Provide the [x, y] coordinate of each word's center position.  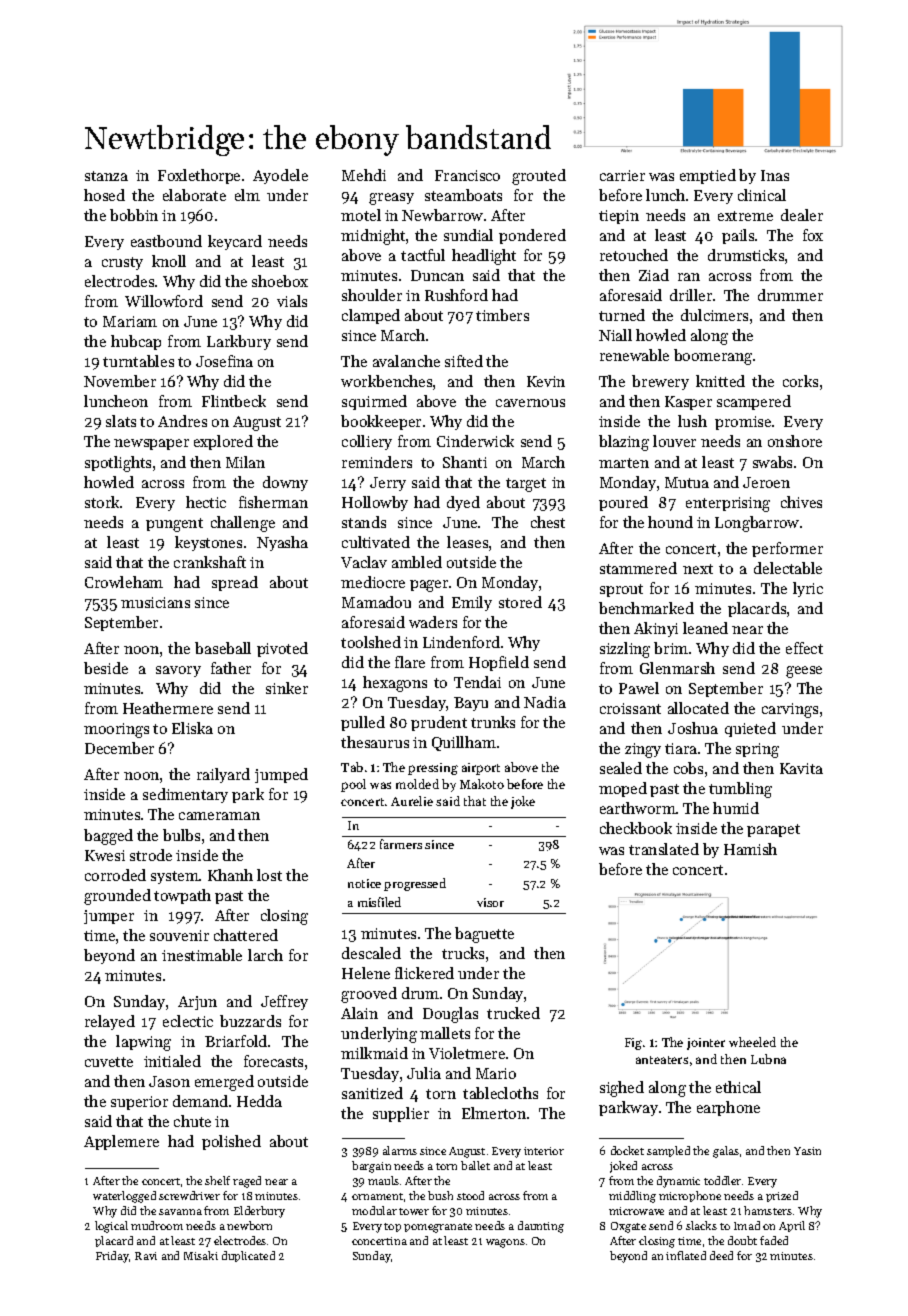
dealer [802, 215]
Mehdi [364, 175]
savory [178, 671]
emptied [708, 176]
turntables [138, 361]
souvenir [179, 935]
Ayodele [280, 176]
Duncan [437, 275]
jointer [706, 1044]
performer [787, 549]
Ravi [146, 1256]
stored [520, 602]
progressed [415, 884]
